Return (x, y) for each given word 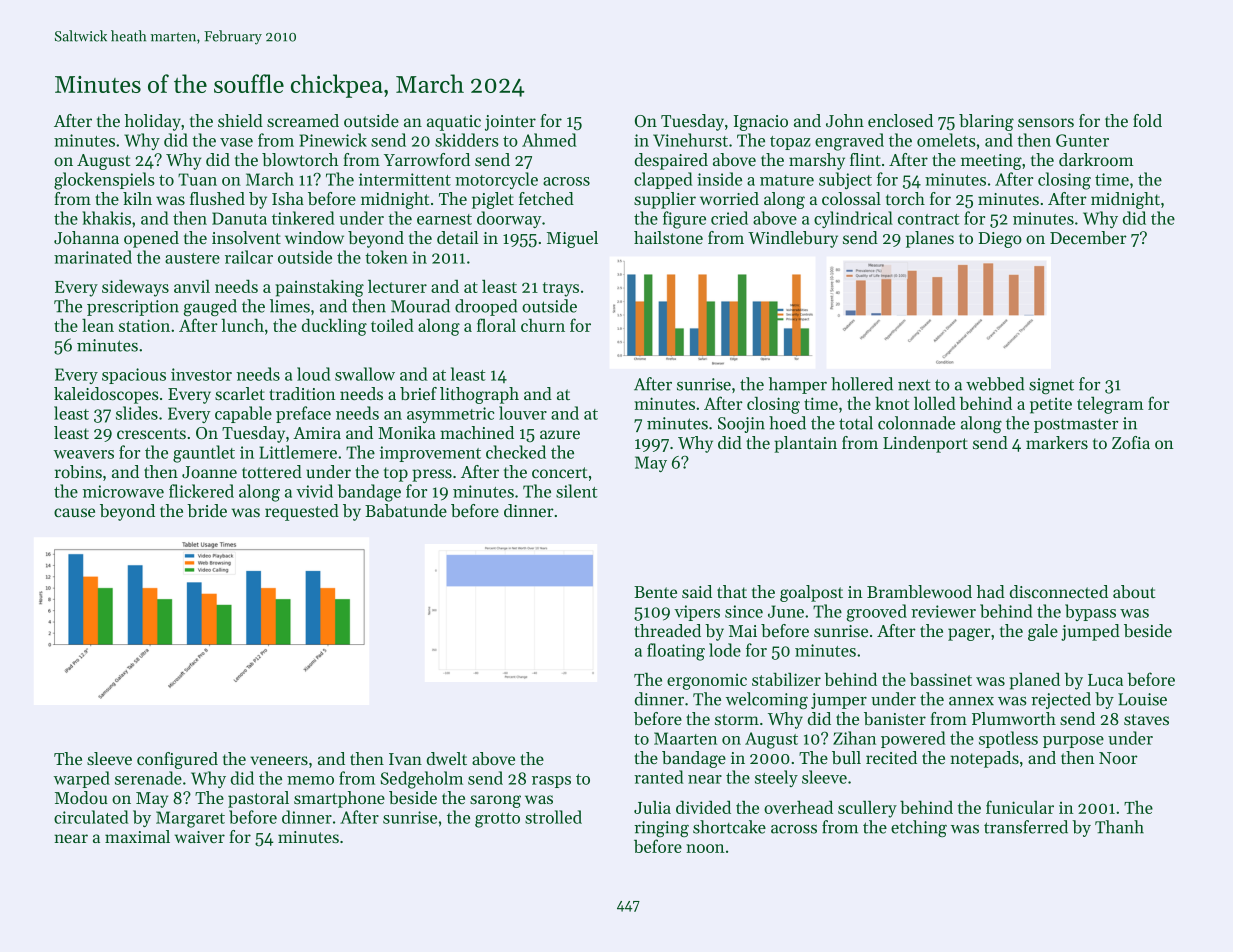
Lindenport (925, 444)
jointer (510, 123)
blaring (986, 122)
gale (1043, 632)
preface (303, 414)
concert (560, 472)
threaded (667, 630)
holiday (153, 122)
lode (725, 650)
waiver (200, 837)
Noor (1118, 758)
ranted (659, 777)
